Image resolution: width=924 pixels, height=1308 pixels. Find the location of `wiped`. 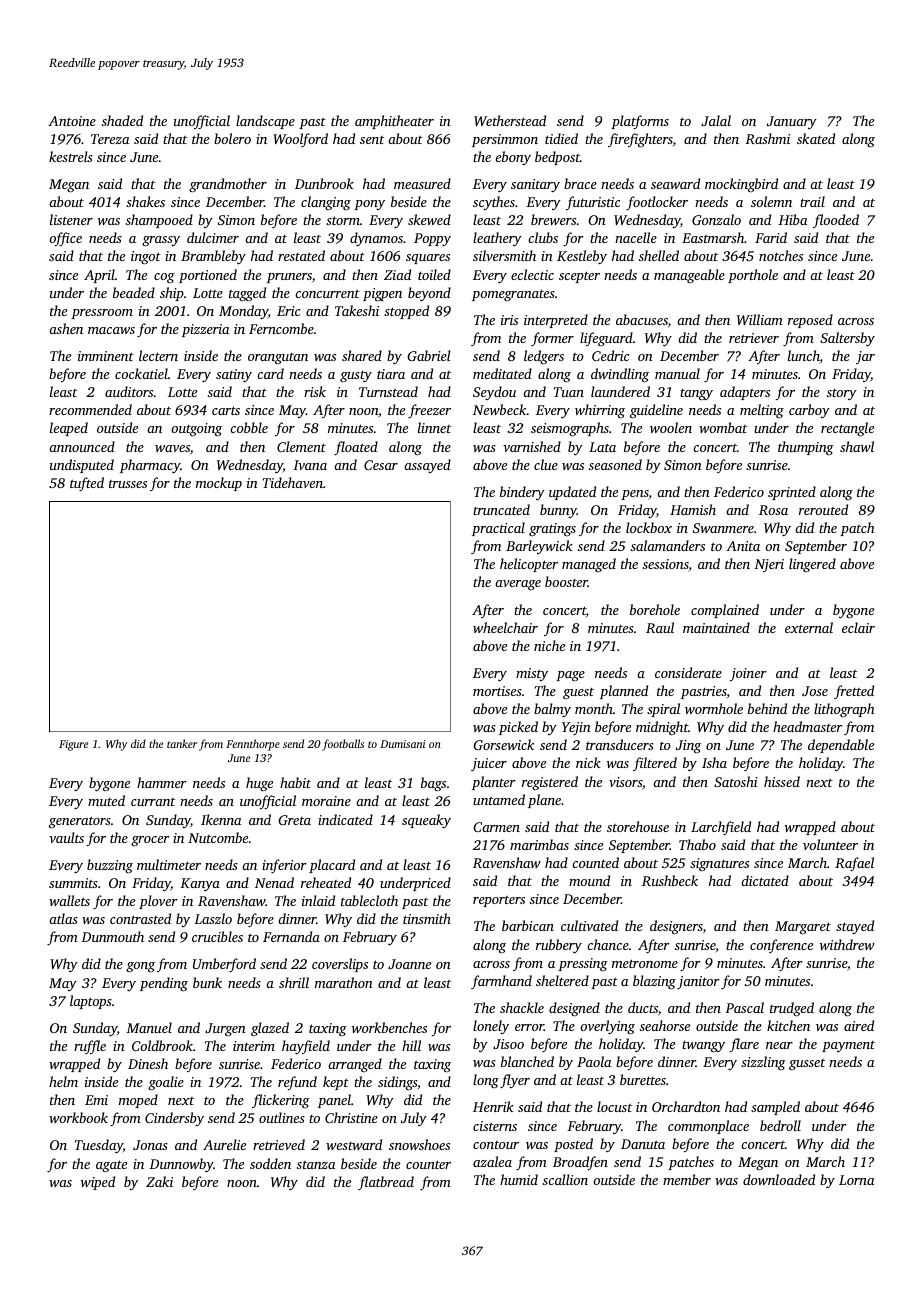

wiped is located at coordinates (98, 1183).
